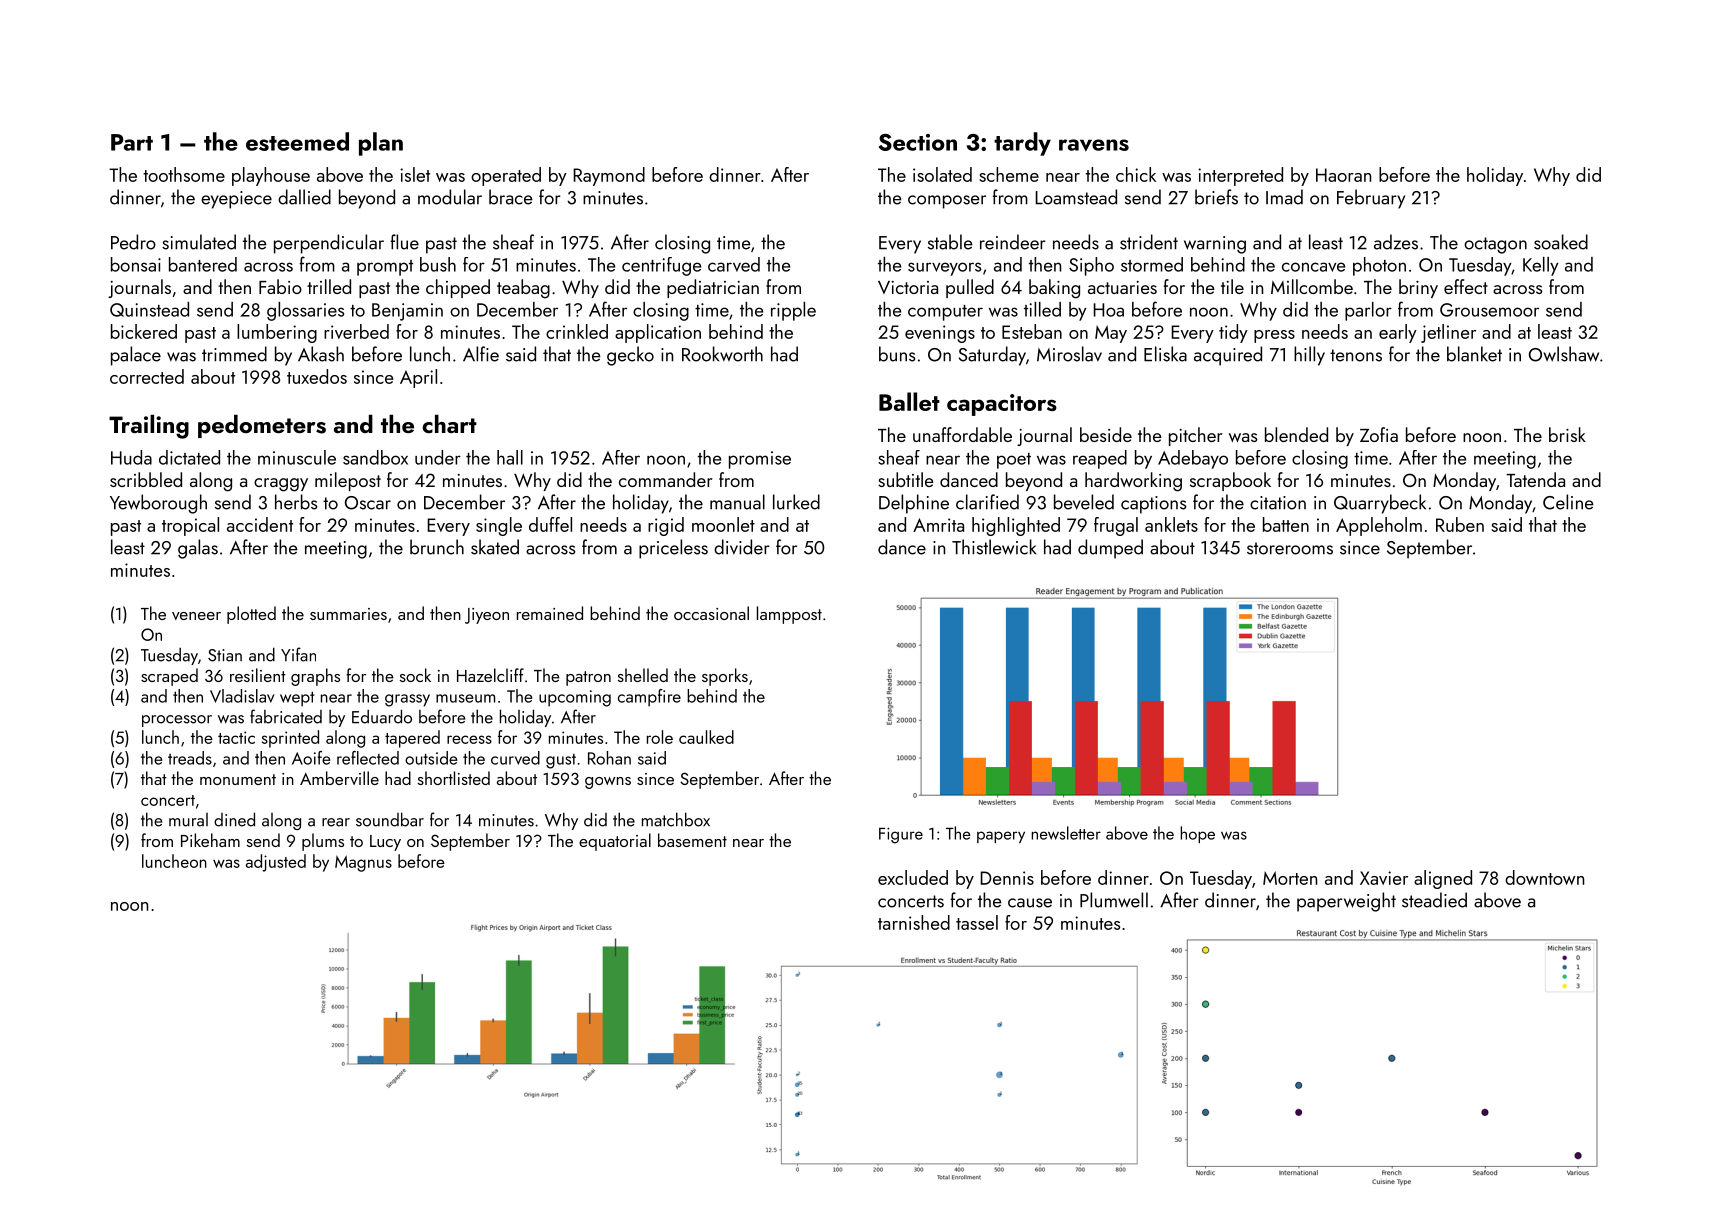 This document has height=1213, width=1715. Describe the element at coordinates (760, 460) in the document. I see `promise` at that location.
